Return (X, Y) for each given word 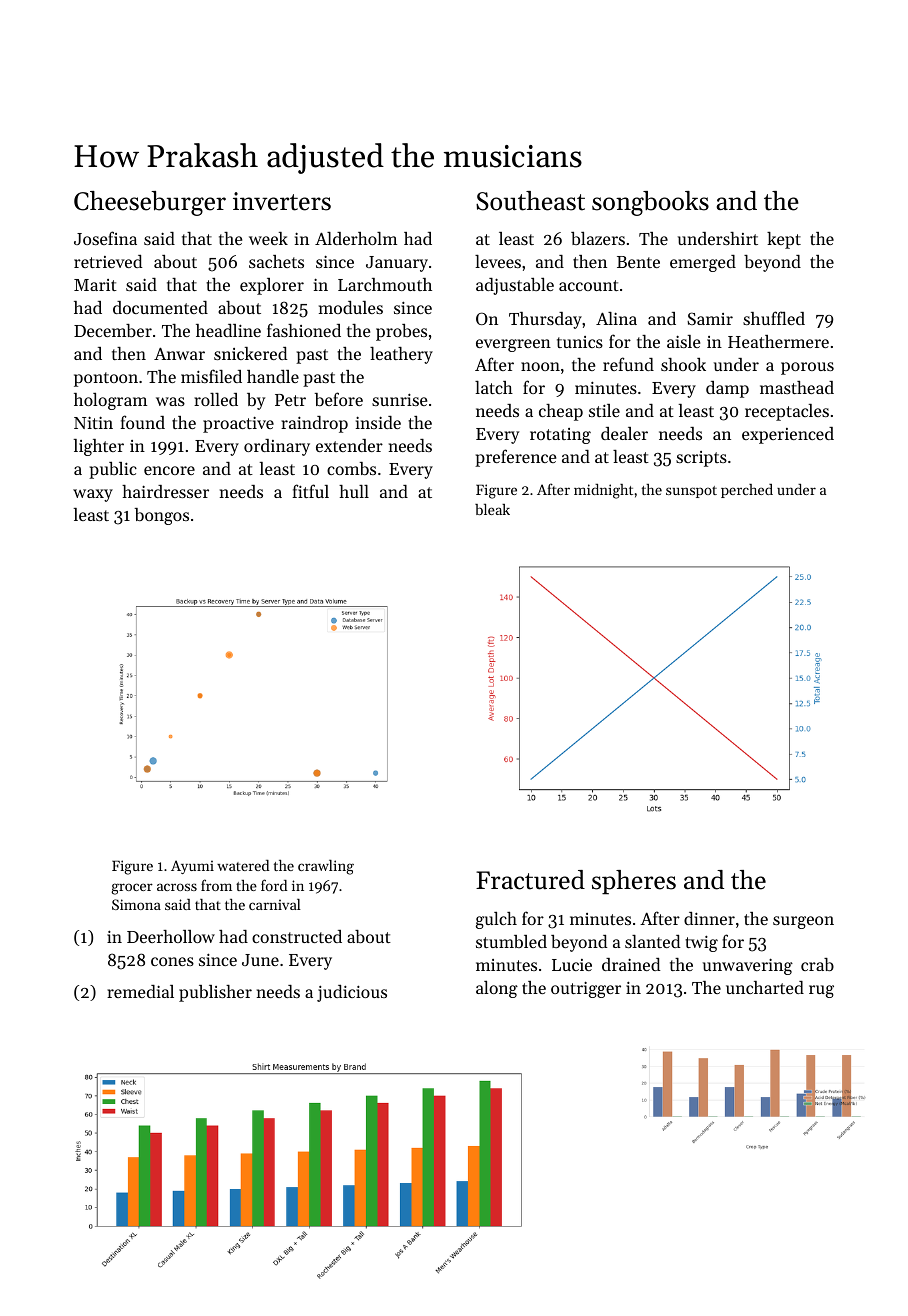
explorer (272, 286)
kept (784, 240)
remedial (140, 991)
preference (515, 458)
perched (747, 491)
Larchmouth (385, 284)
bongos (162, 516)
